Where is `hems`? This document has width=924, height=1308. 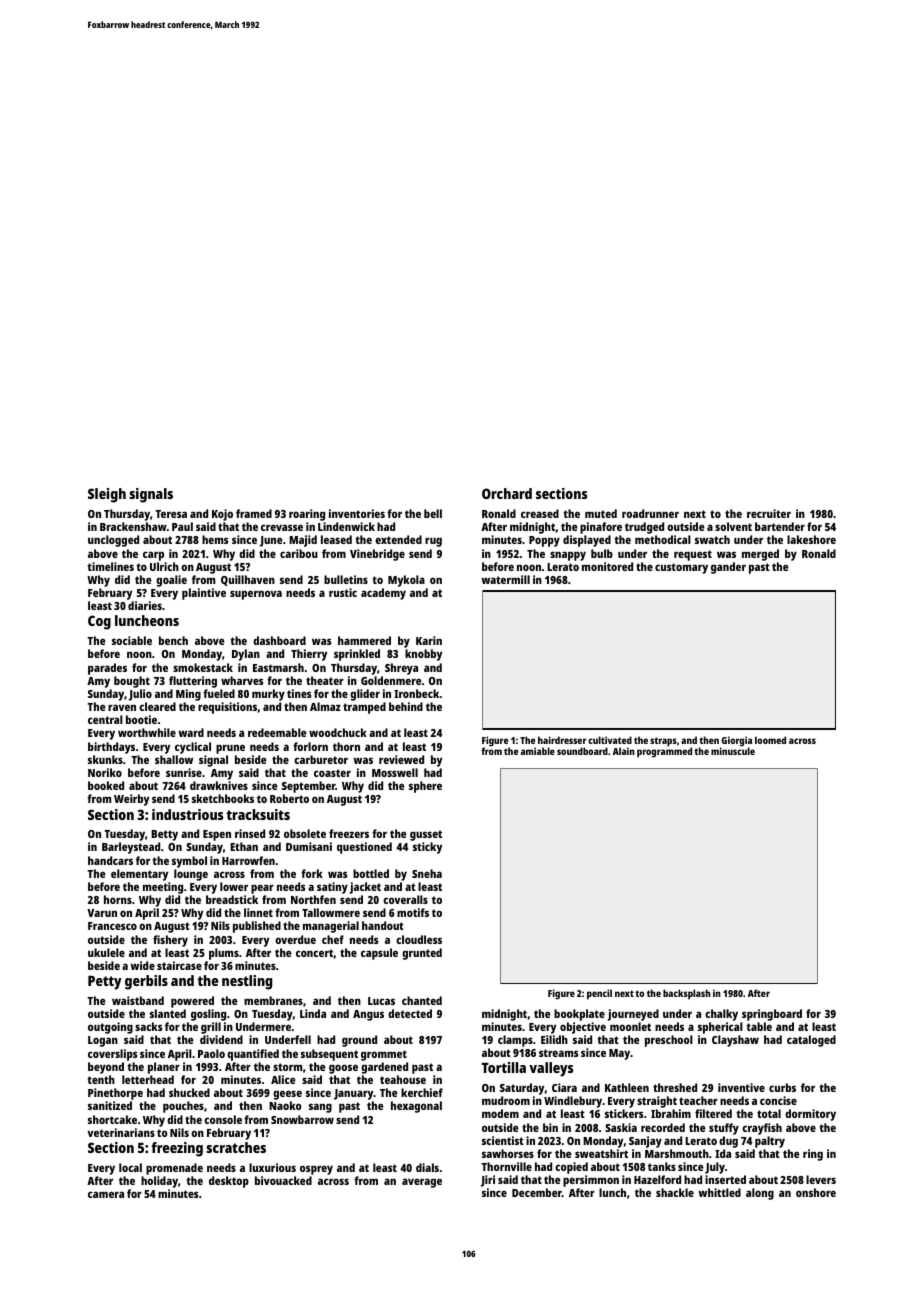
hems is located at coordinates (215, 539).
